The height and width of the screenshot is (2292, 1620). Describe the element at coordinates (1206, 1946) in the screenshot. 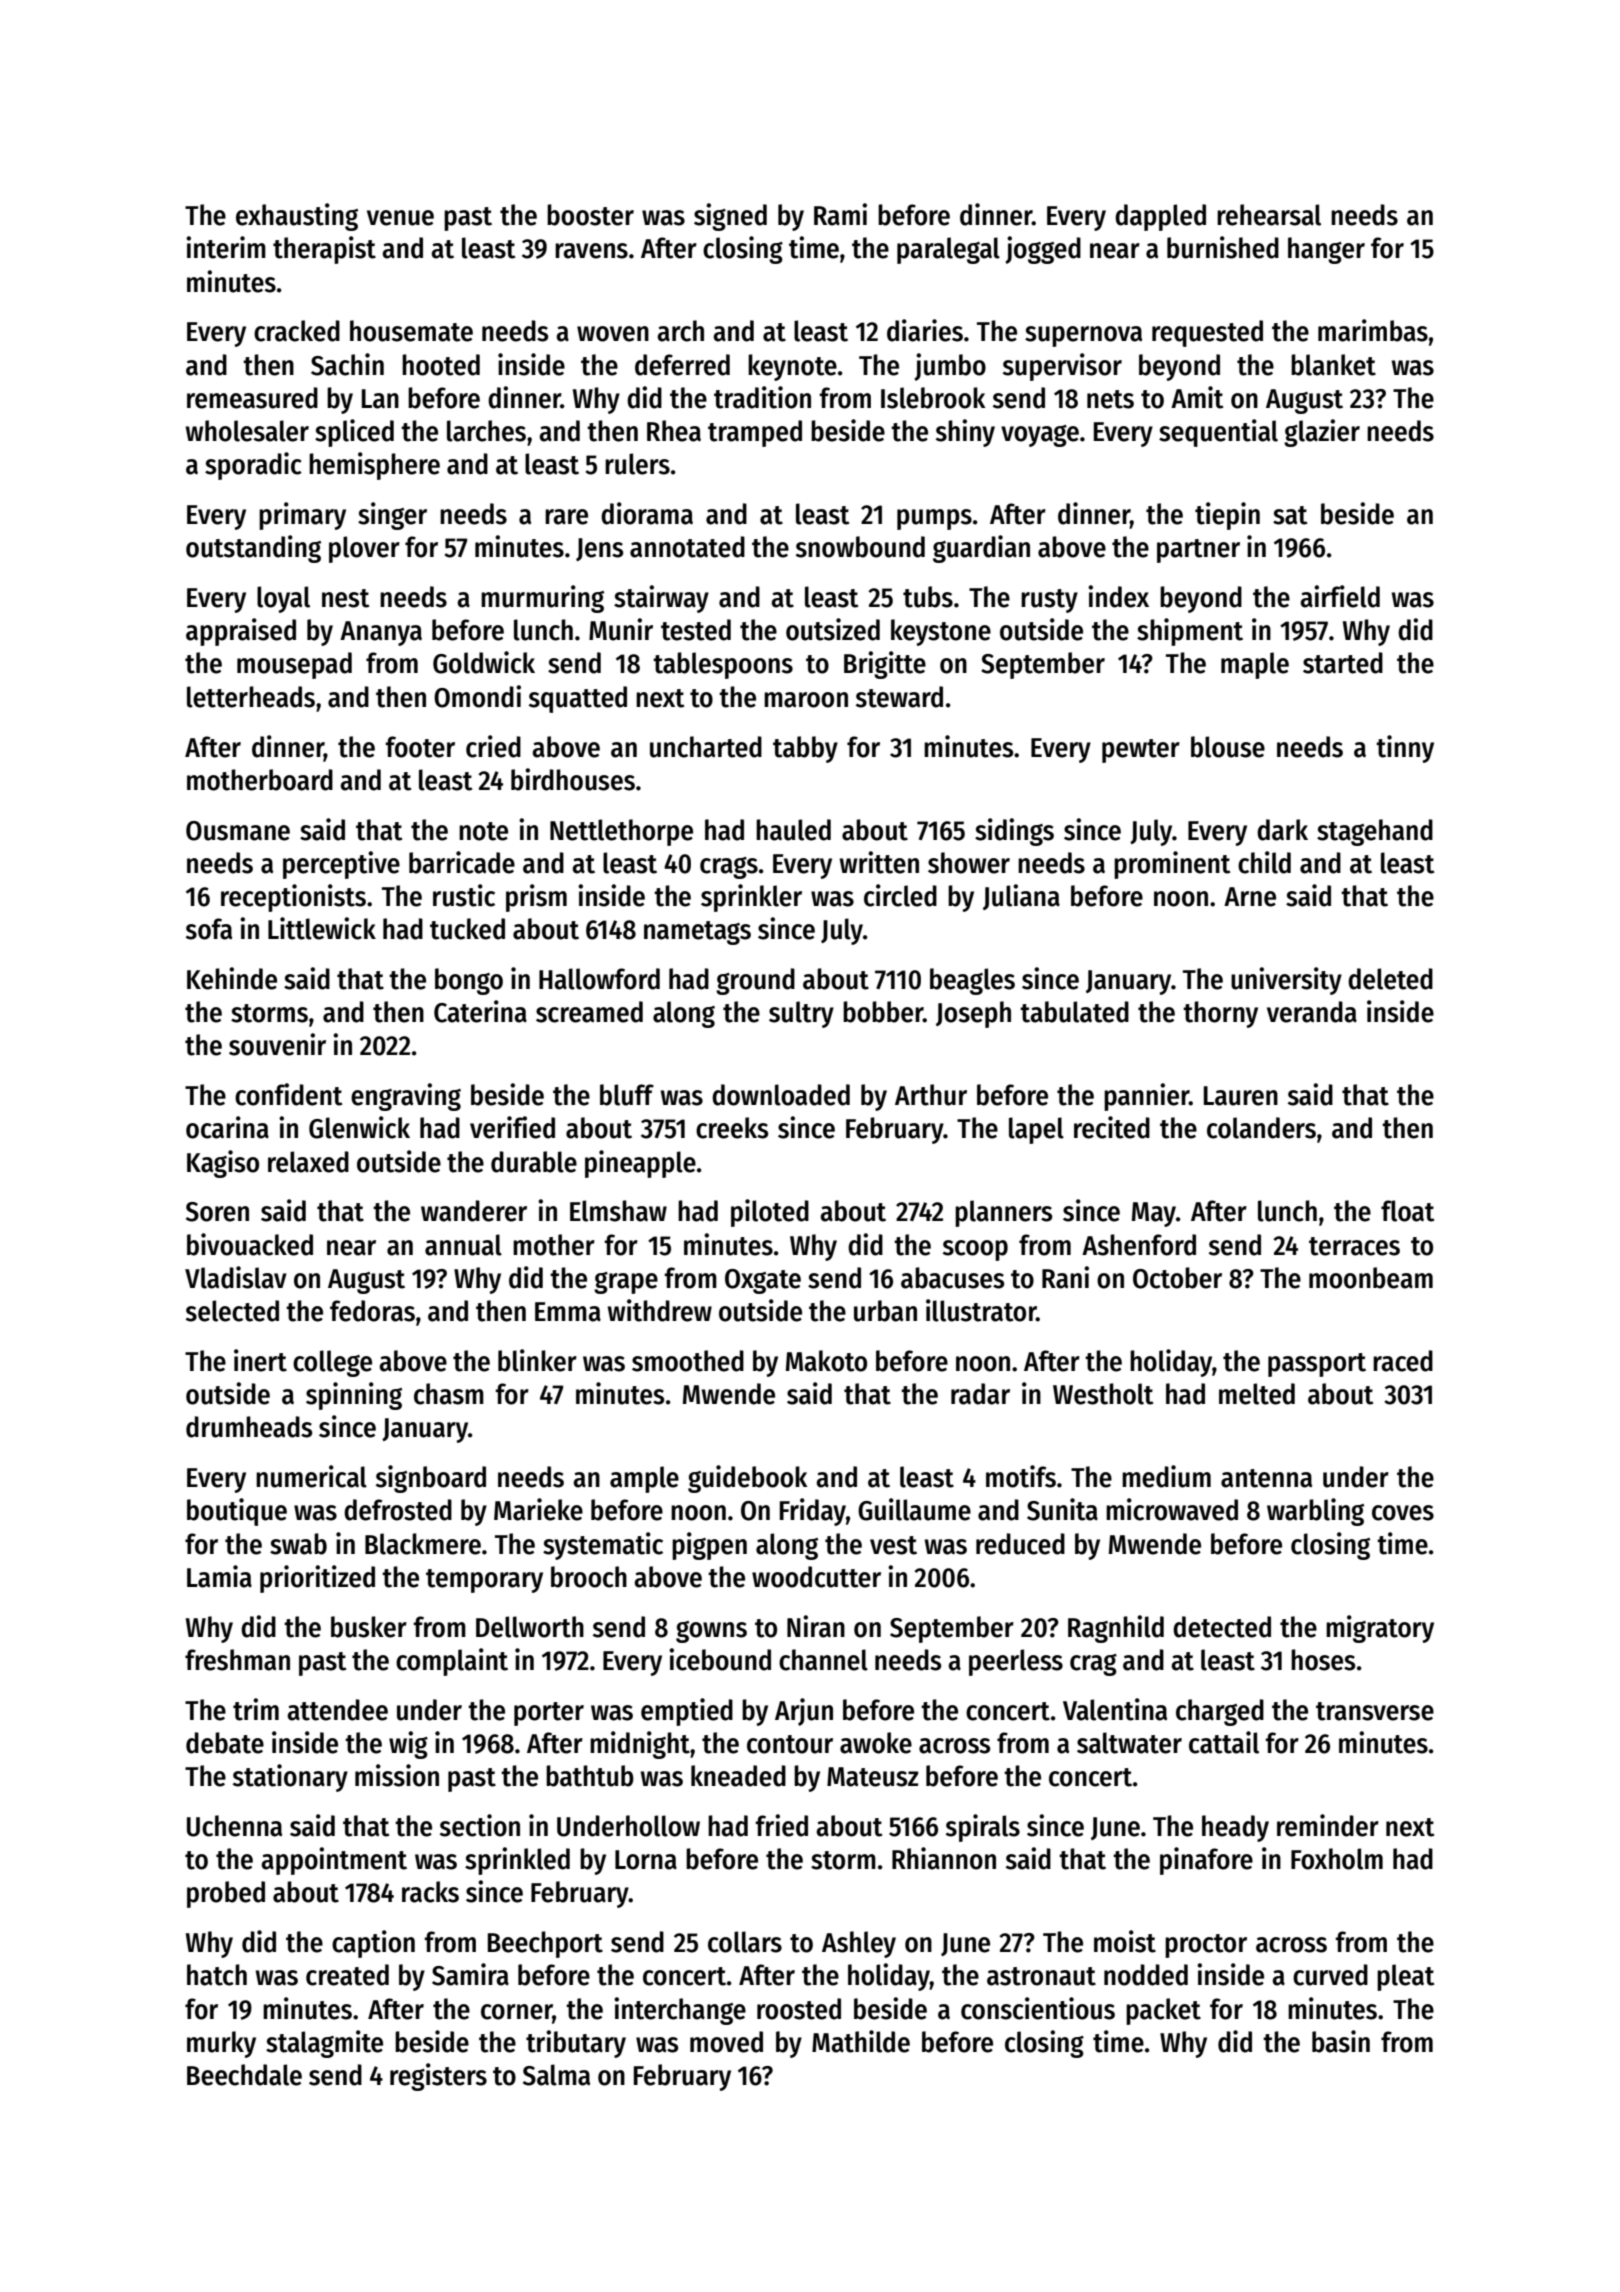

I see `proctor` at that location.
